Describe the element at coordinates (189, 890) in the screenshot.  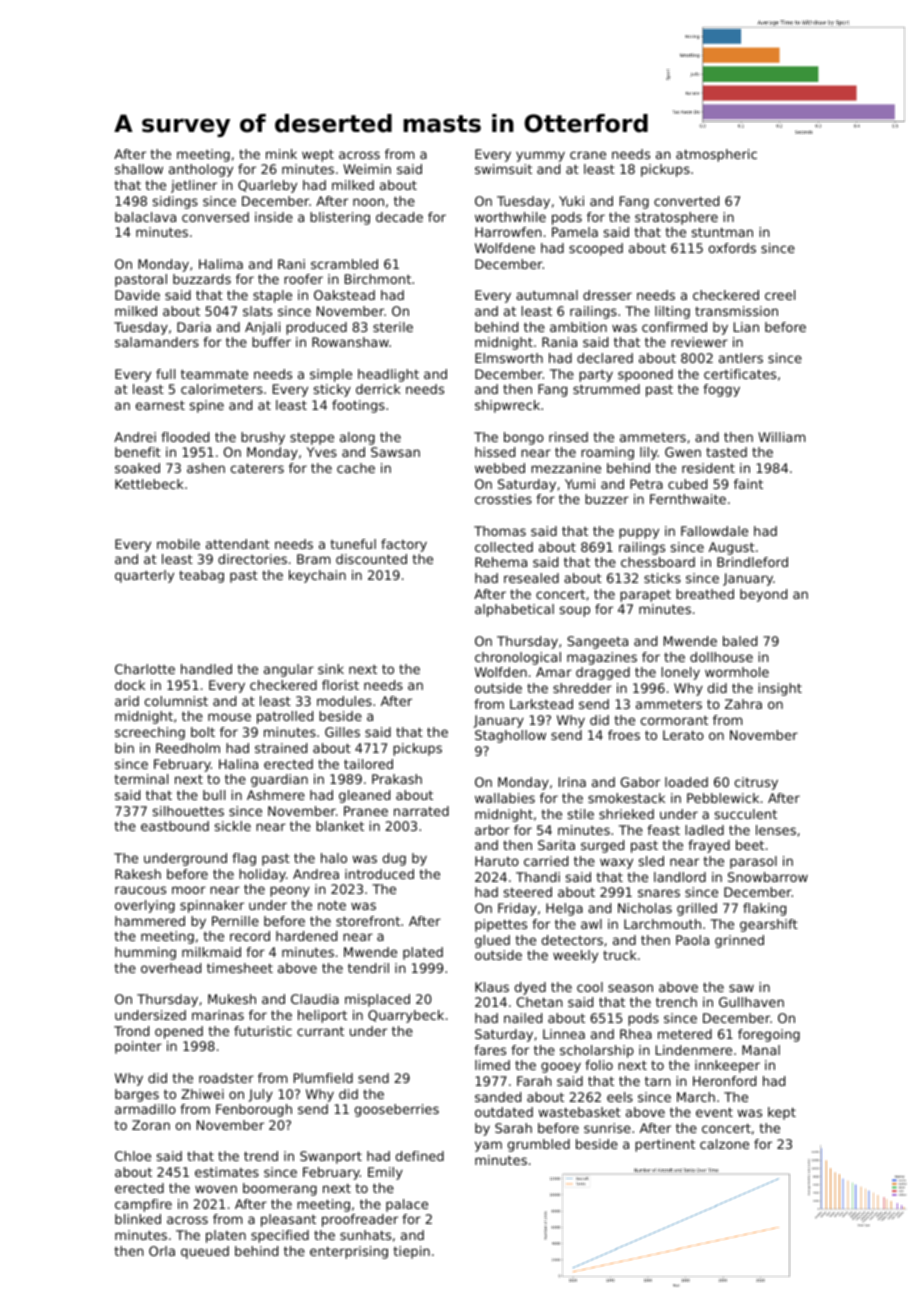
I see `moor` at that location.
